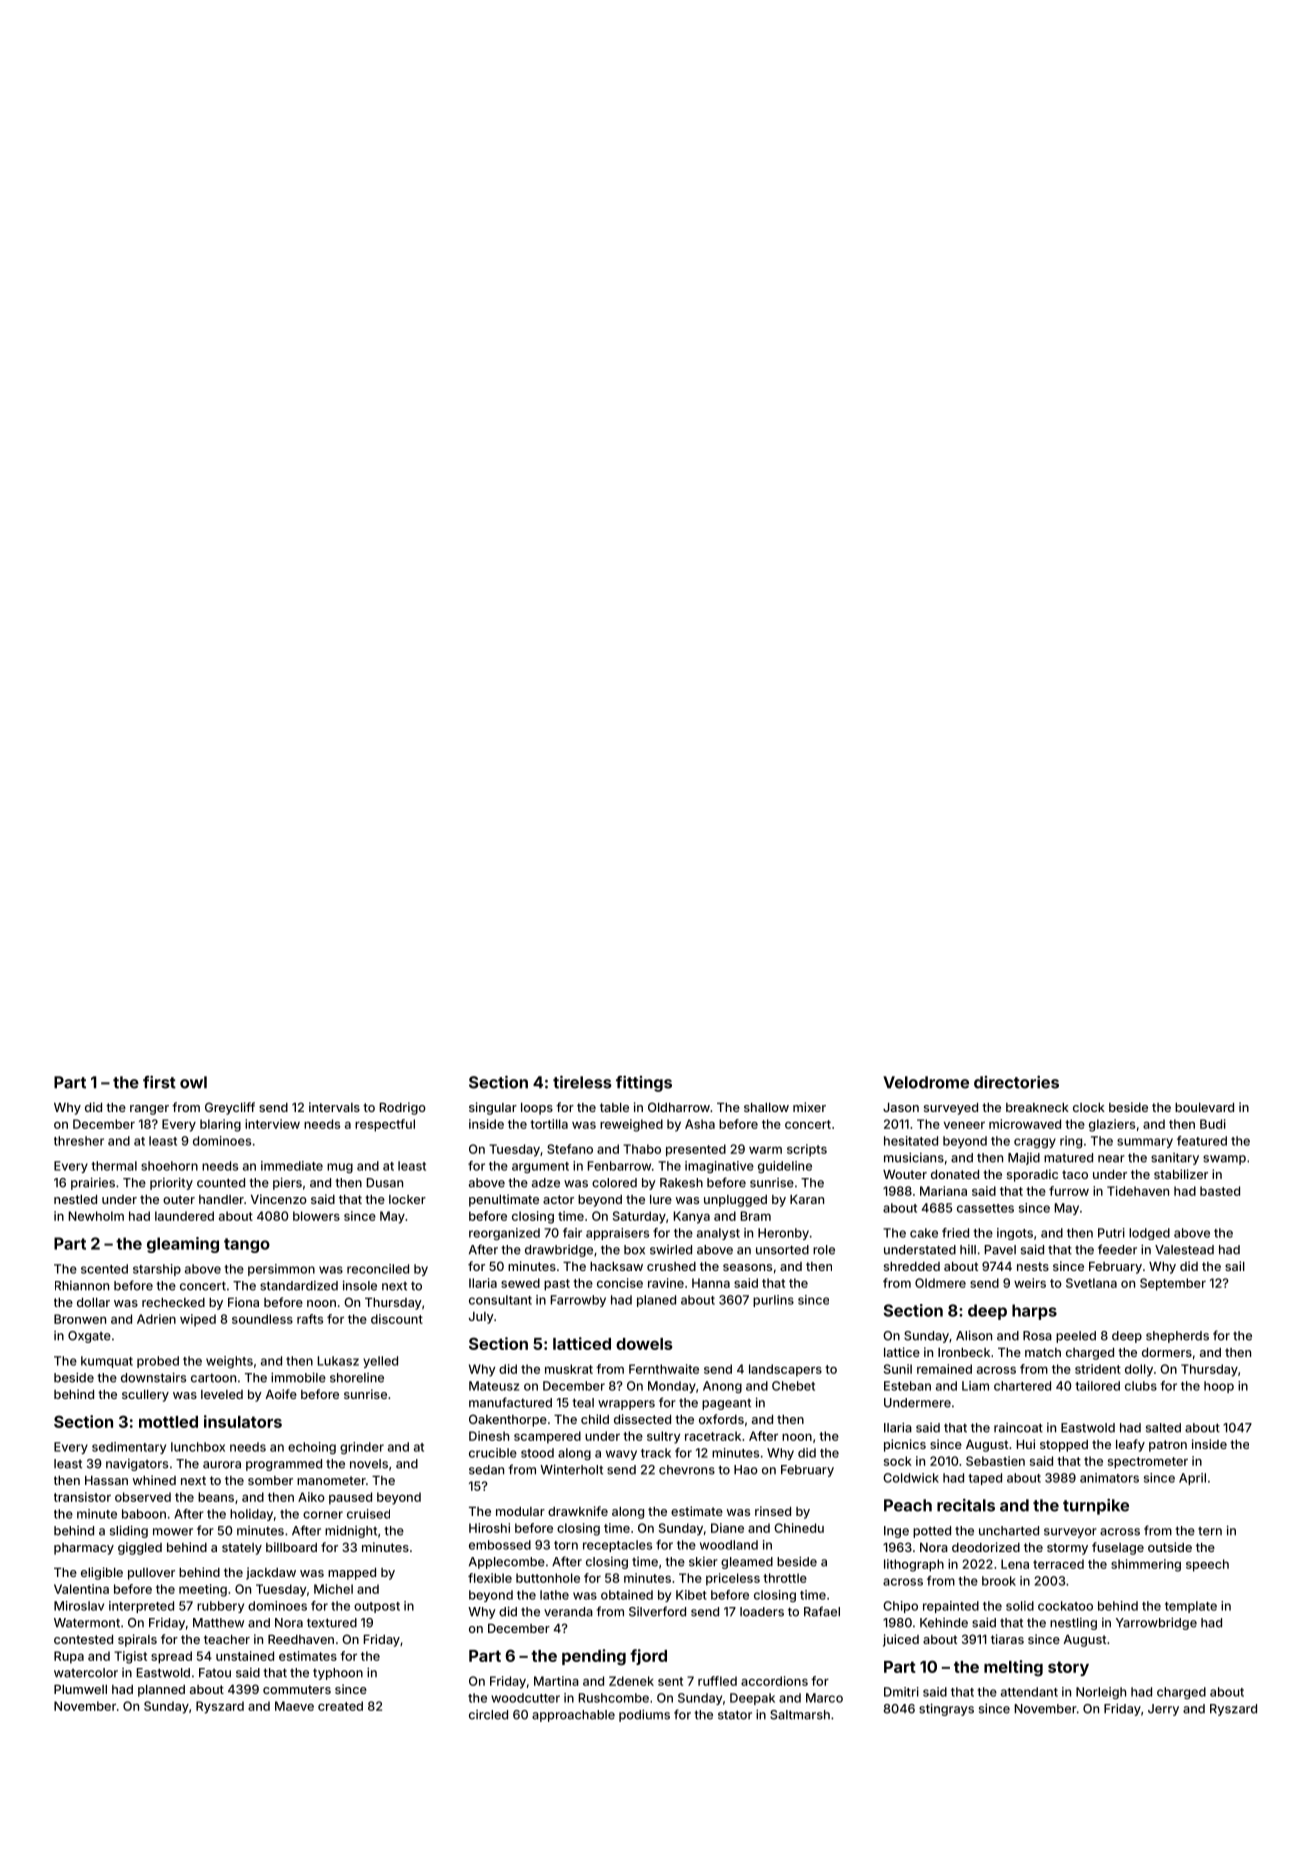  What do you see at coordinates (547, 1437) in the screenshot?
I see `scampered` at bounding box center [547, 1437].
